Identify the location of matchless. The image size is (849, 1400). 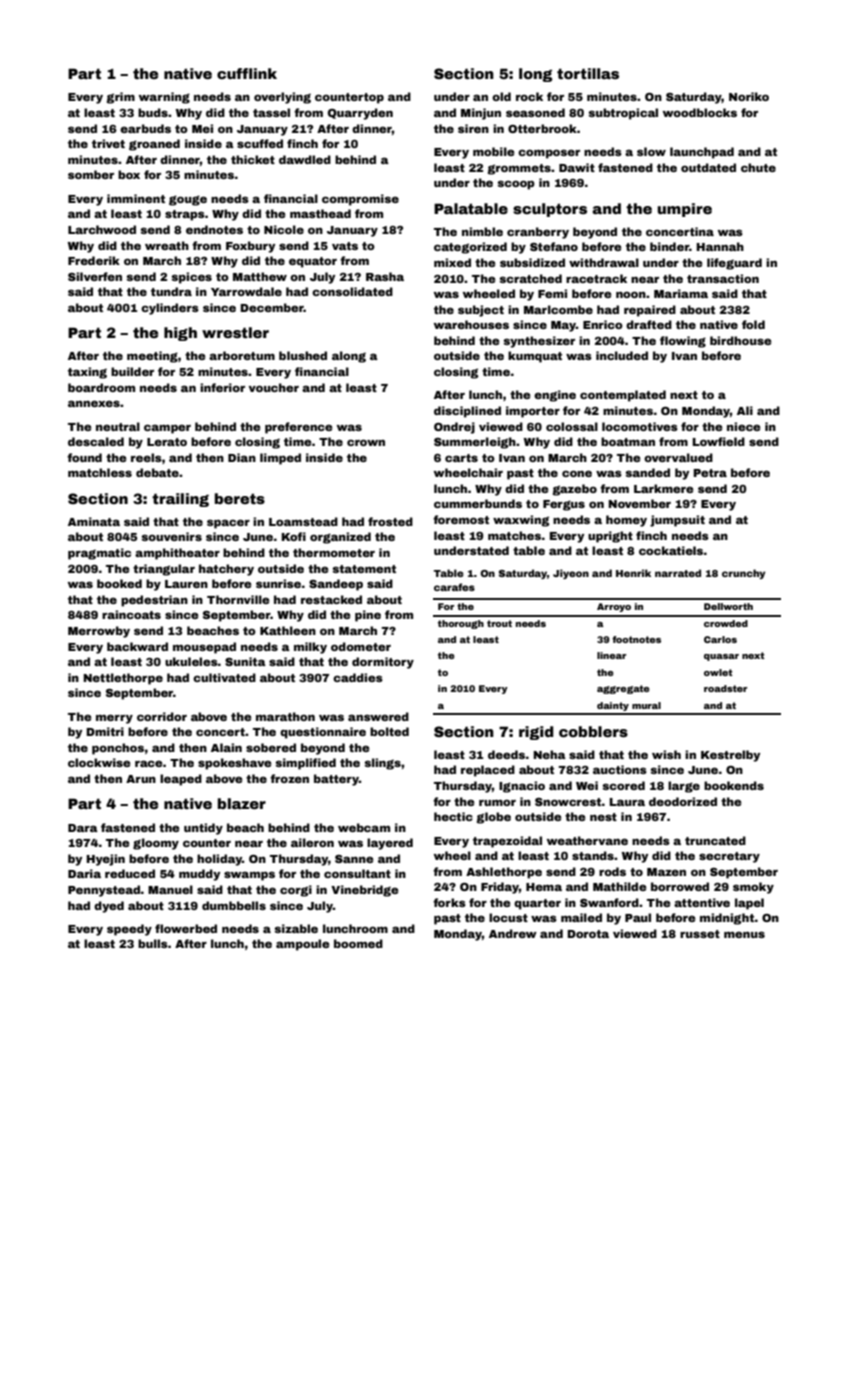
(100, 472).
